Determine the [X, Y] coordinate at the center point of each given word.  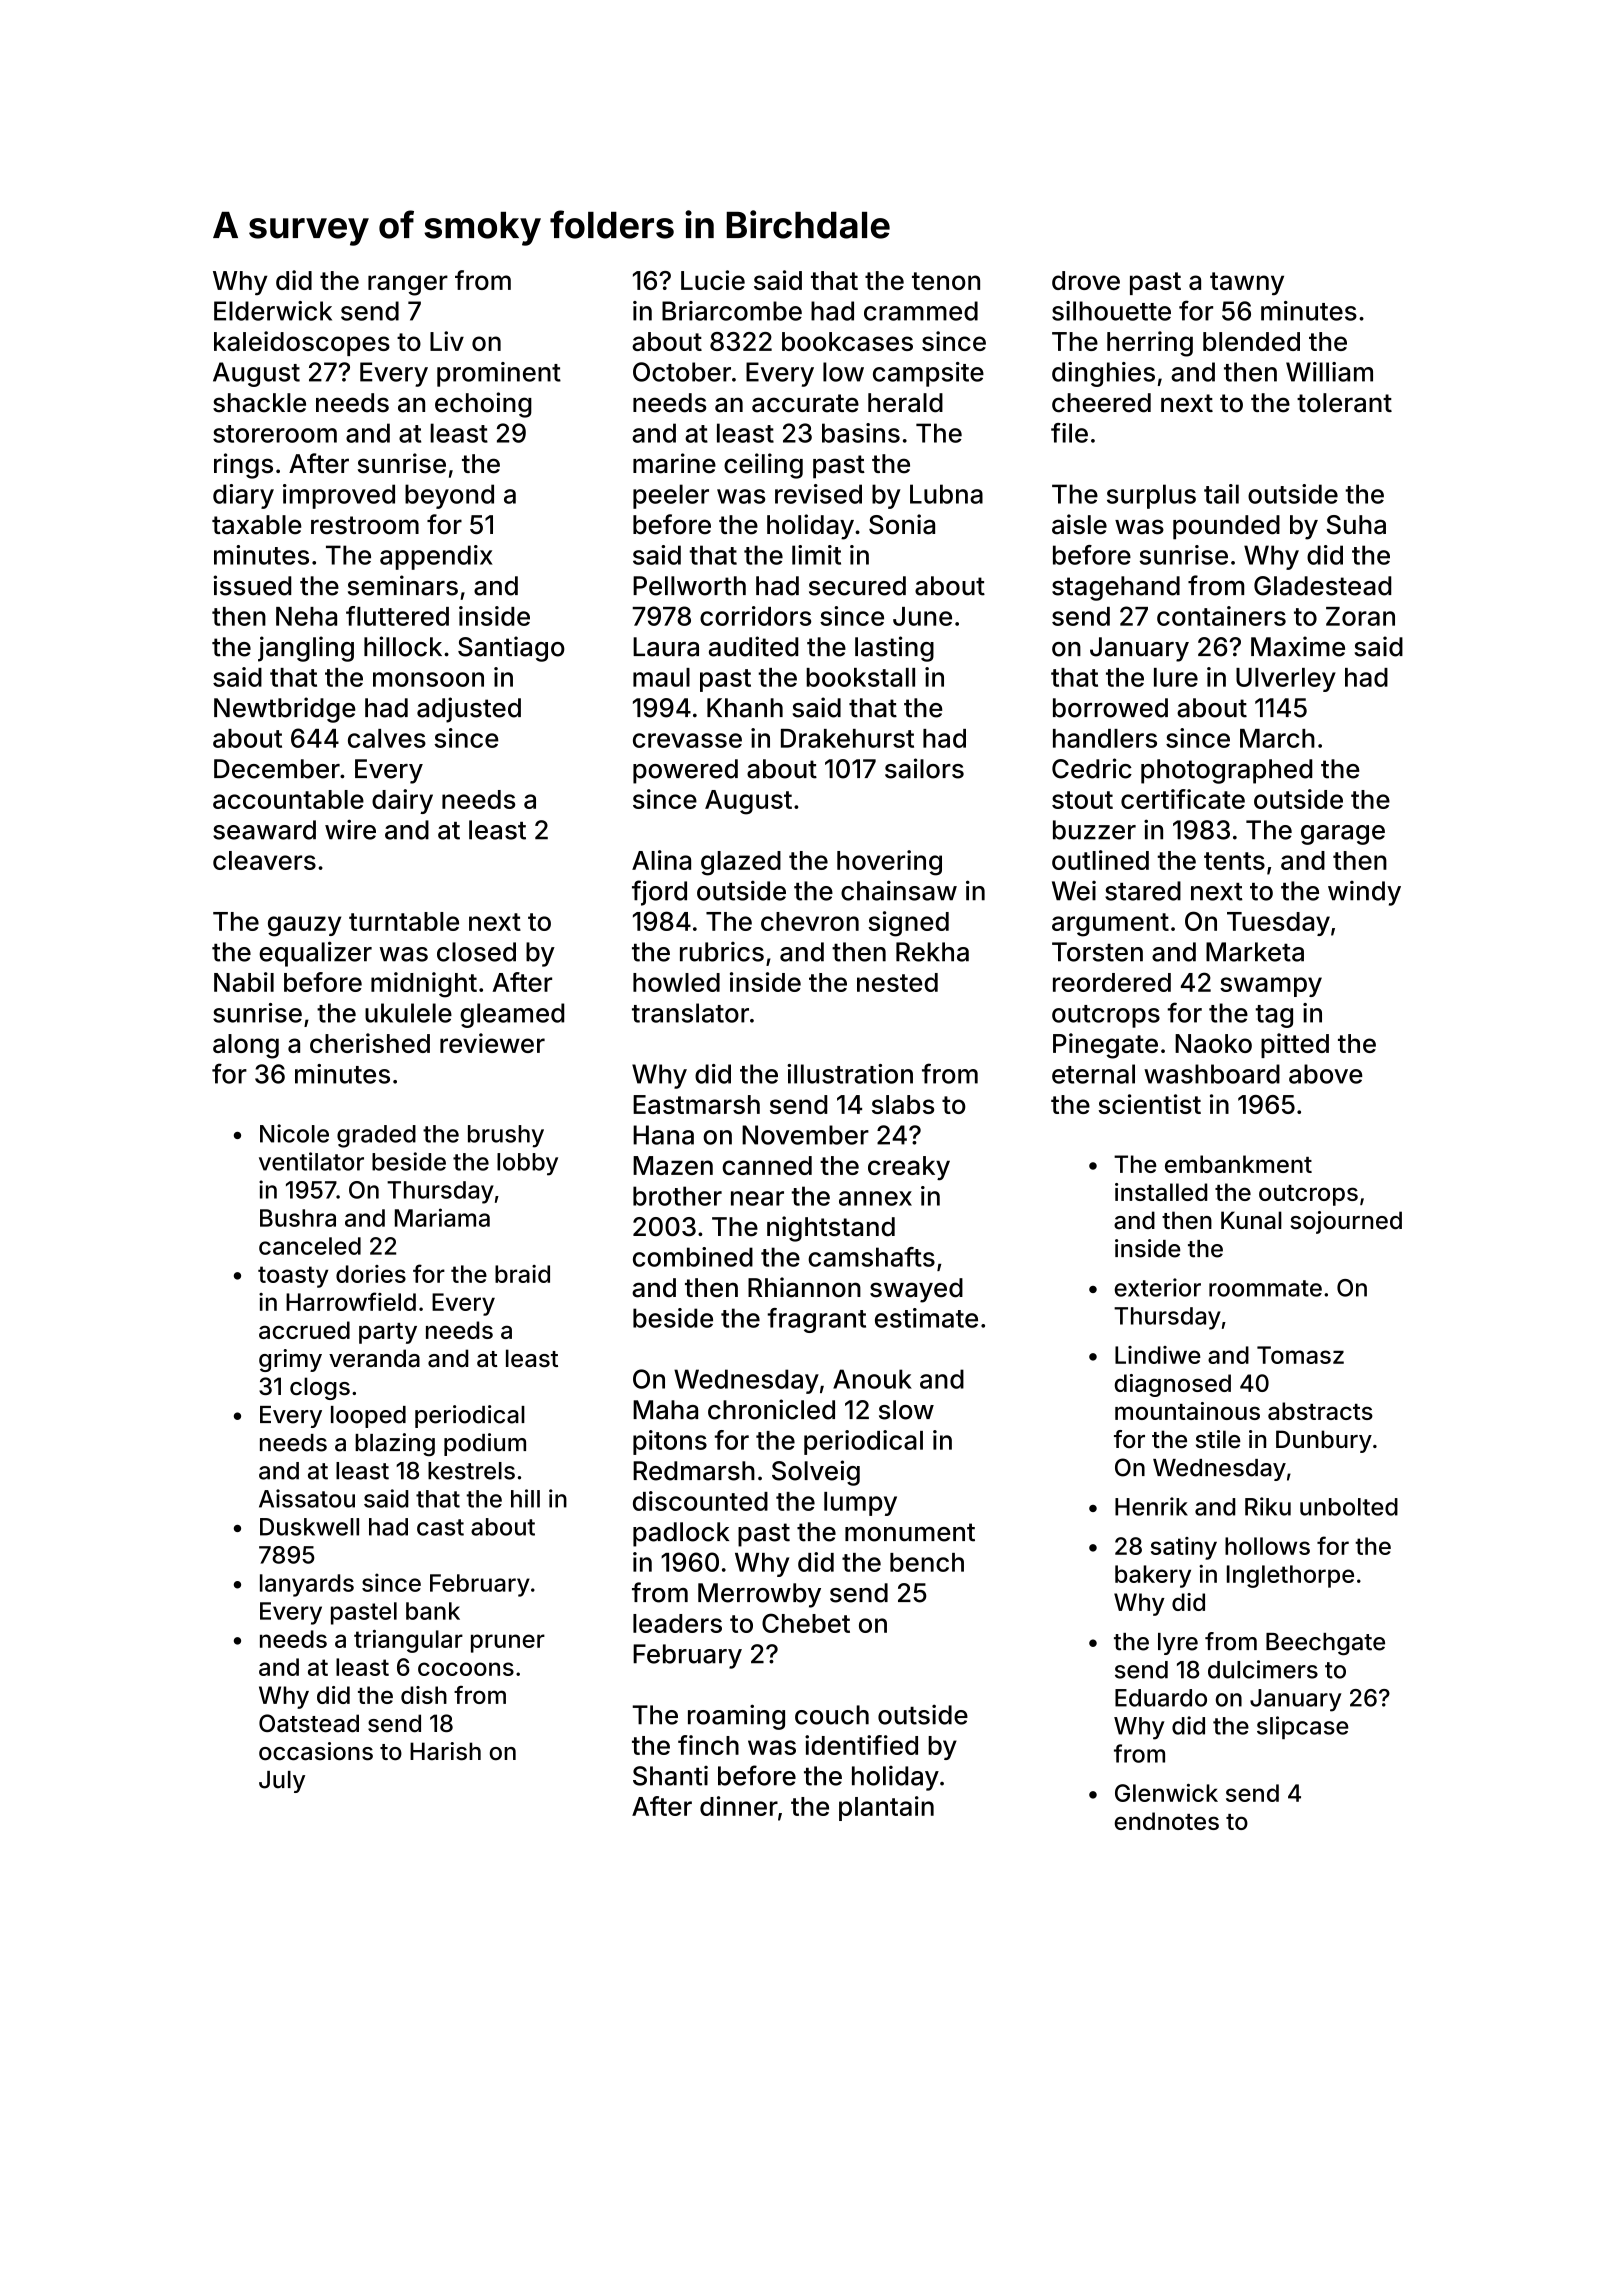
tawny [1247, 283]
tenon [946, 281]
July [282, 1782]
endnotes [1166, 1821]
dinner [739, 1806]
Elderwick [273, 311]
